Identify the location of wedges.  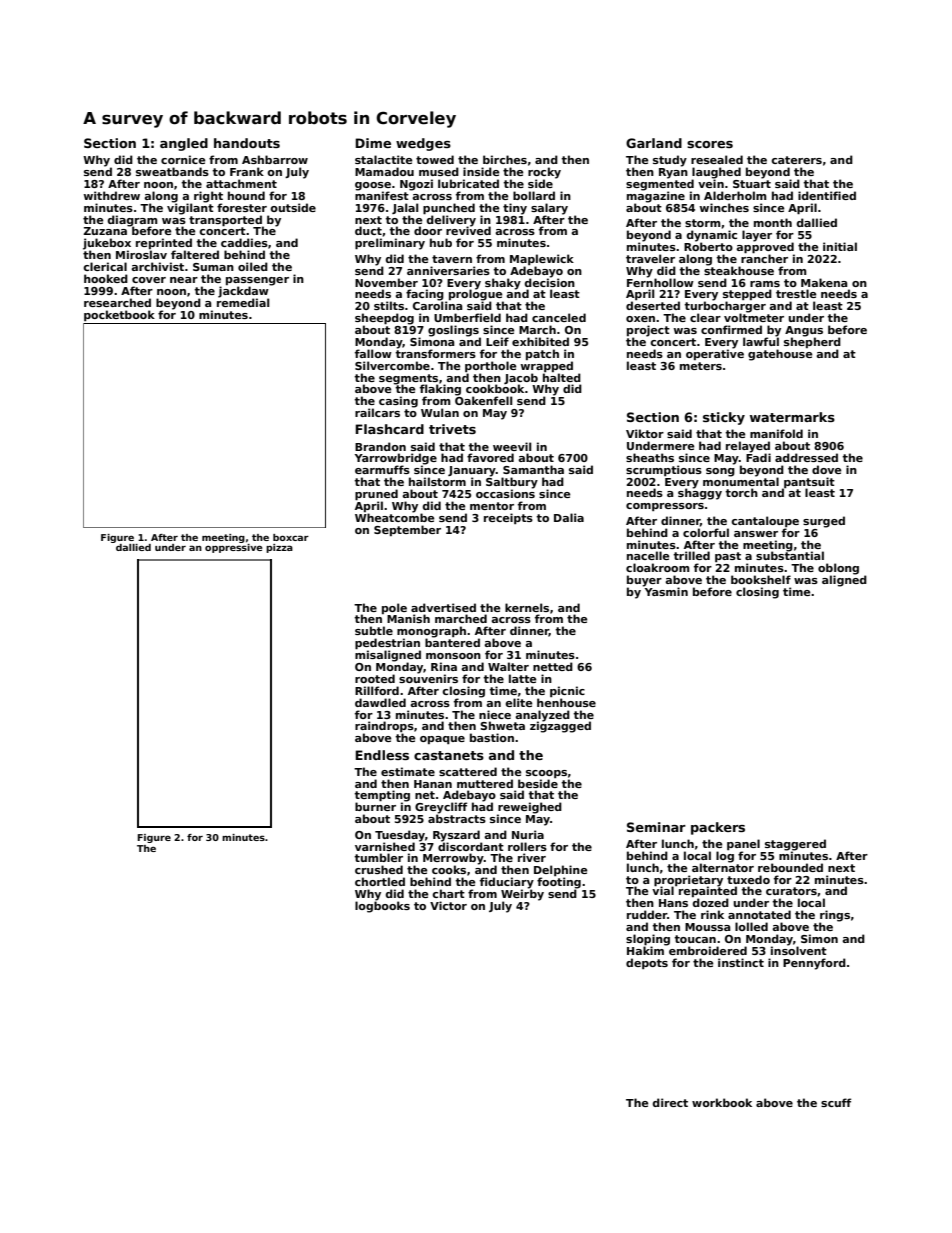
(423, 144).
